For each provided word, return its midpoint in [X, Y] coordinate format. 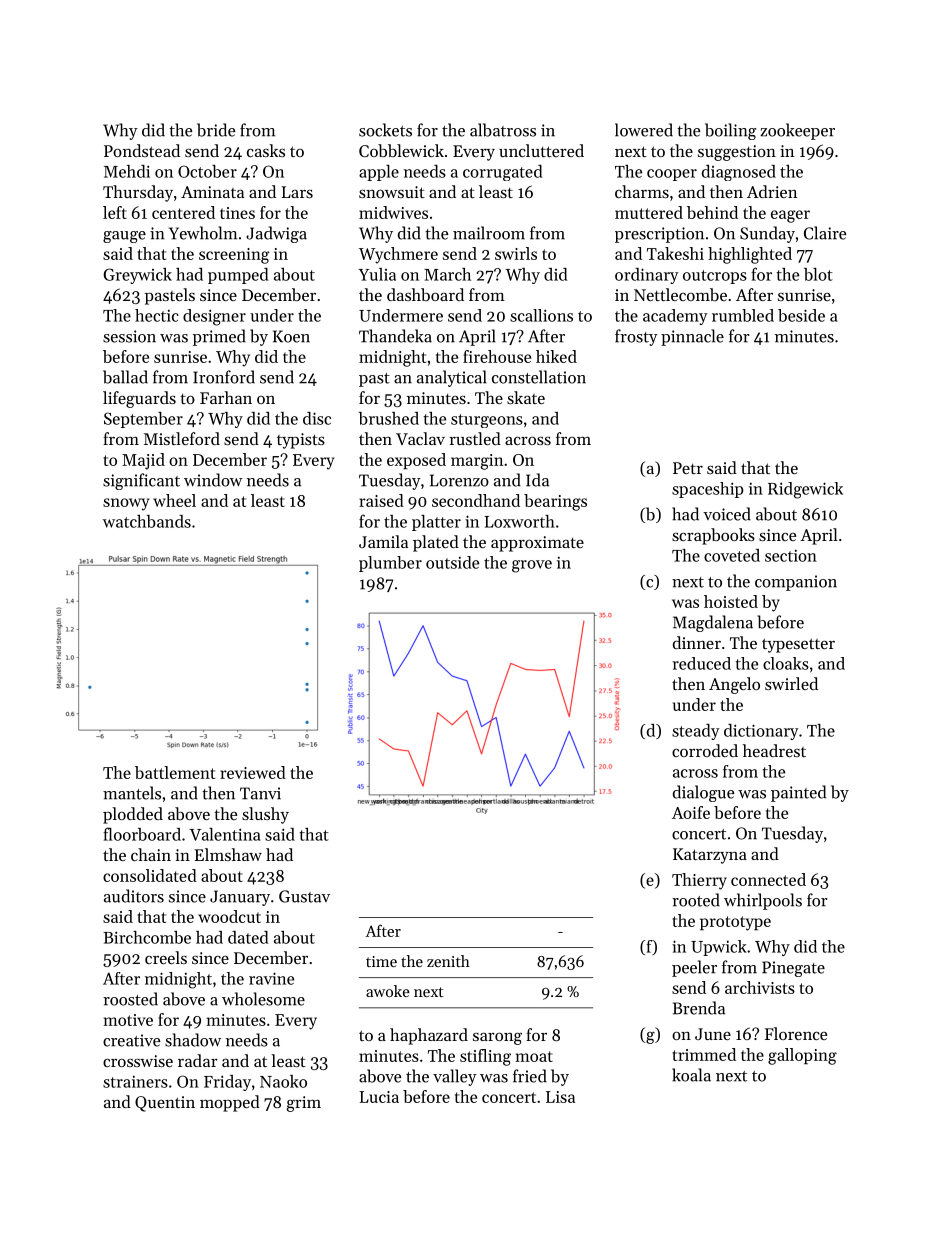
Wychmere [398, 255]
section [791, 555]
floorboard [142, 834]
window [213, 480]
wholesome [263, 999]
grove [532, 566]
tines [237, 213]
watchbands [147, 521]
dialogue [703, 793]
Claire [825, 233]
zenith [448, 961]
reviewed [253, 772]
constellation [539, 377]
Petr [688, 468]
